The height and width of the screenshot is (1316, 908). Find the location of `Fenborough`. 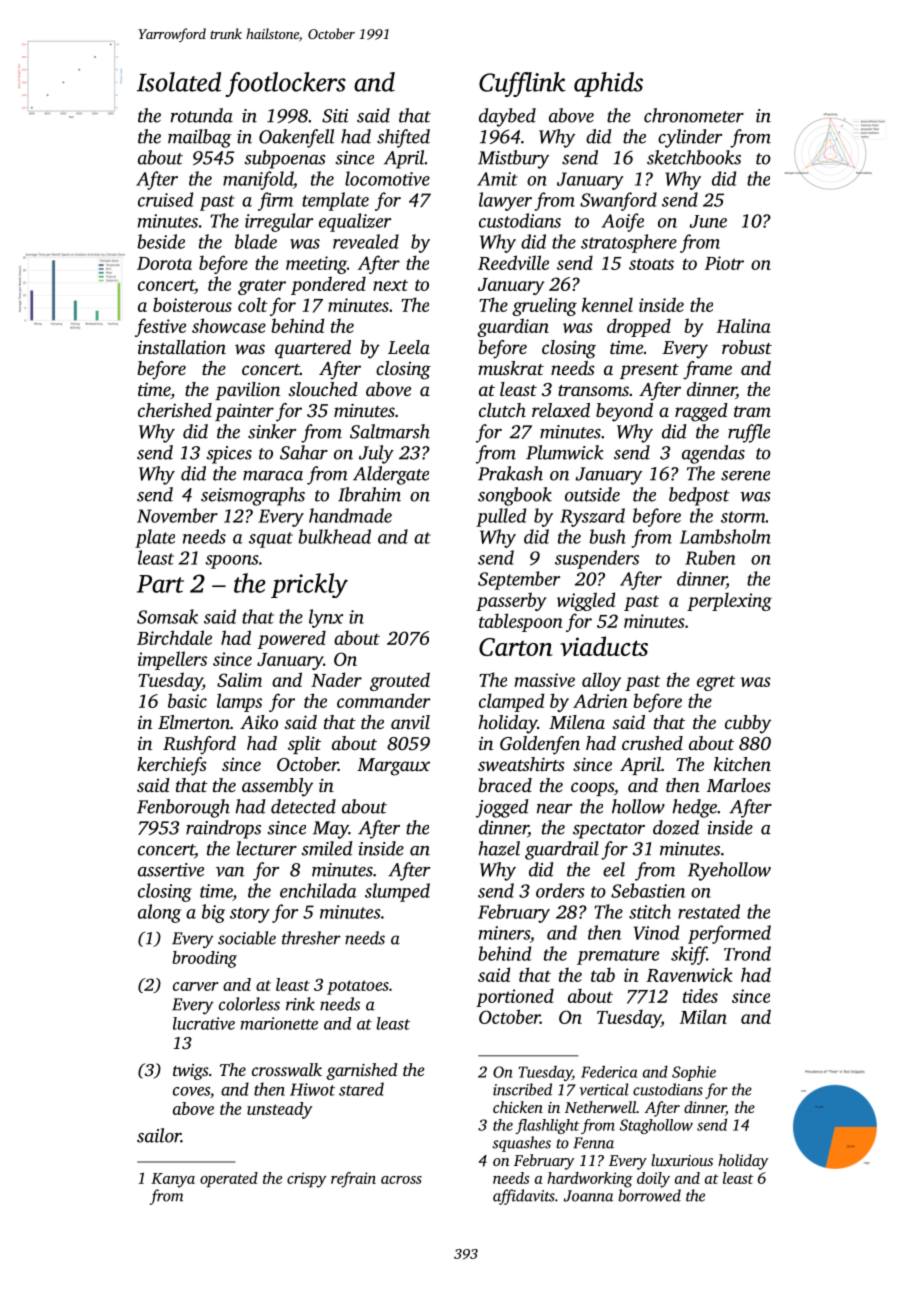

Fenborough is located at coordinates (183, 808).
